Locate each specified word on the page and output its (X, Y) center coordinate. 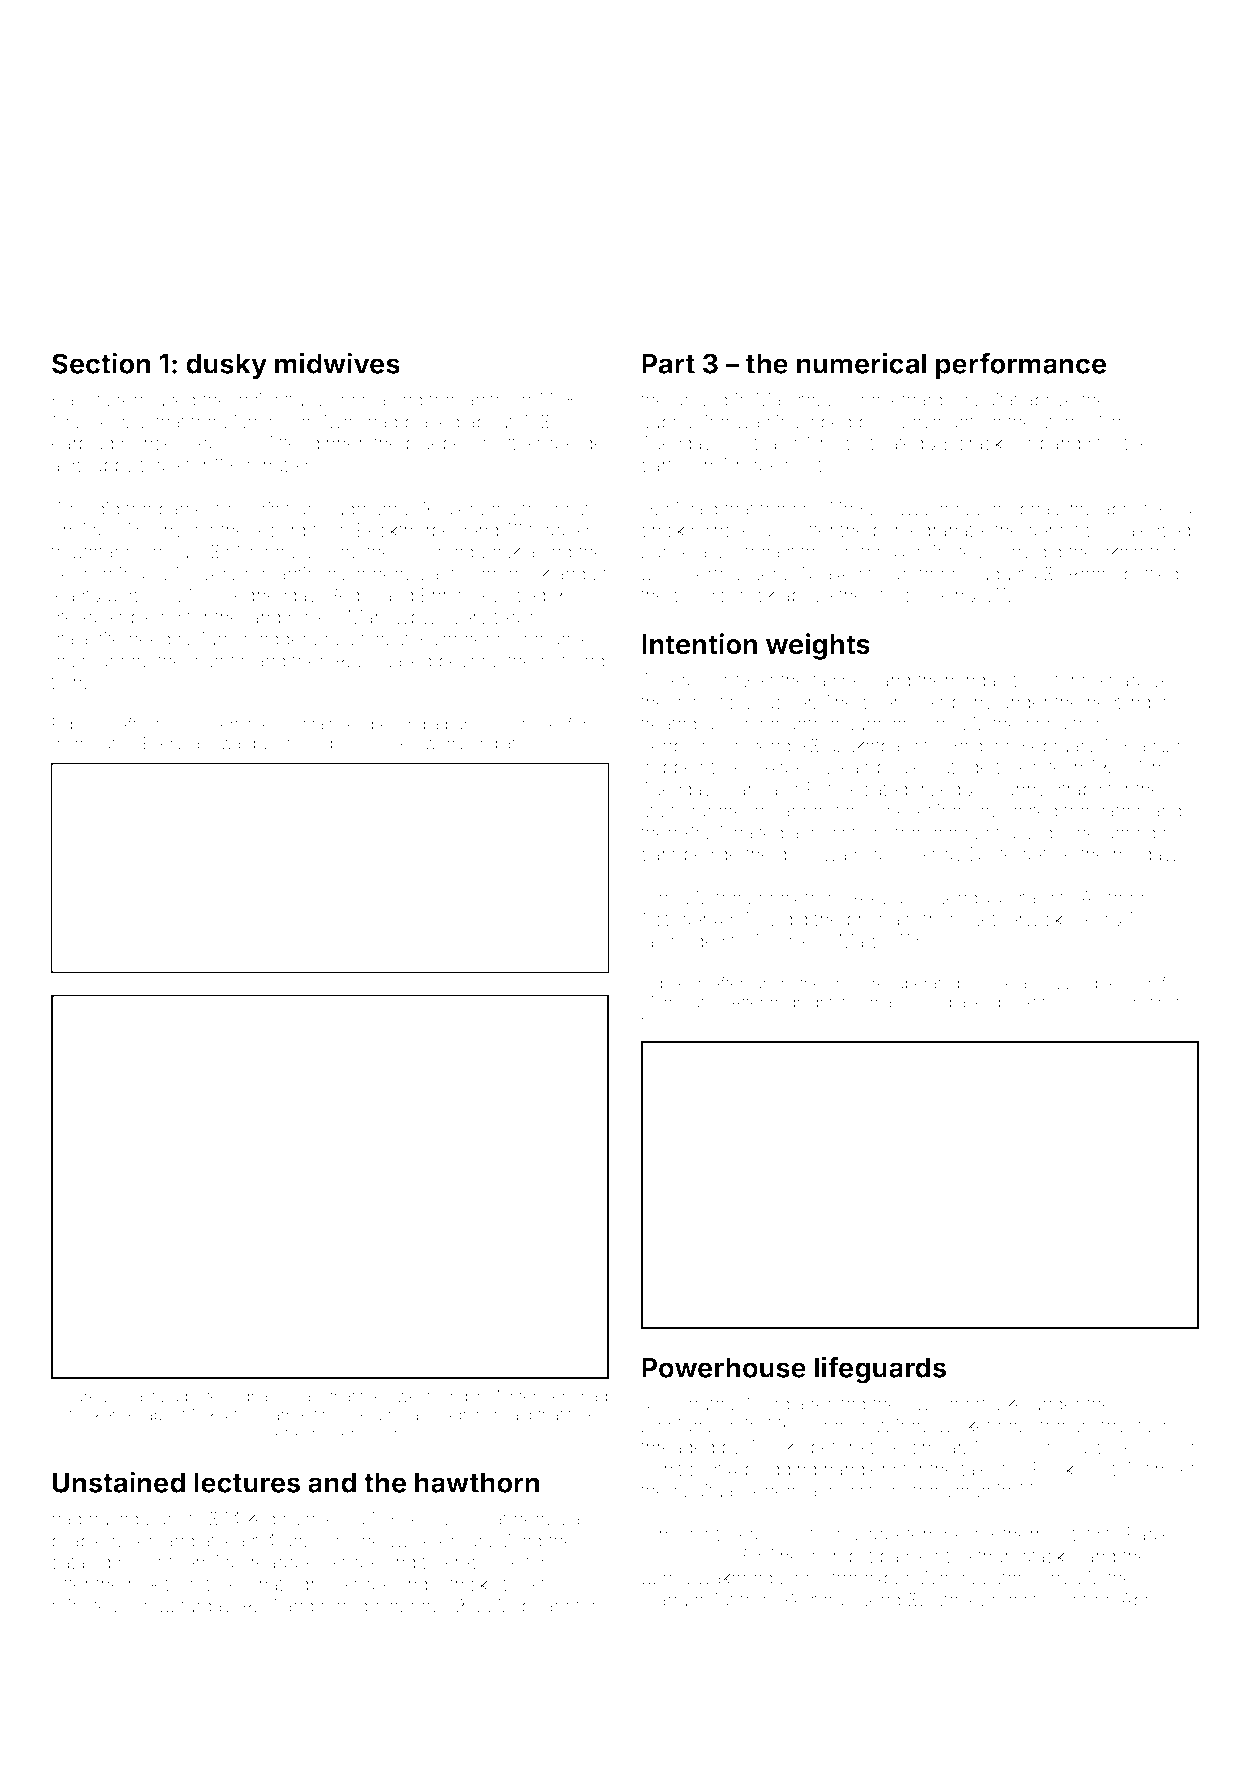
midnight (802, 1004)
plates (206, 1398)
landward (222, 743)
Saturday (196, 1607)
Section (101, 363)
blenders (480, 508)
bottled (1151, 573)
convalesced (1137, 530)
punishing (481, 726)
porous (1098, 1005)
